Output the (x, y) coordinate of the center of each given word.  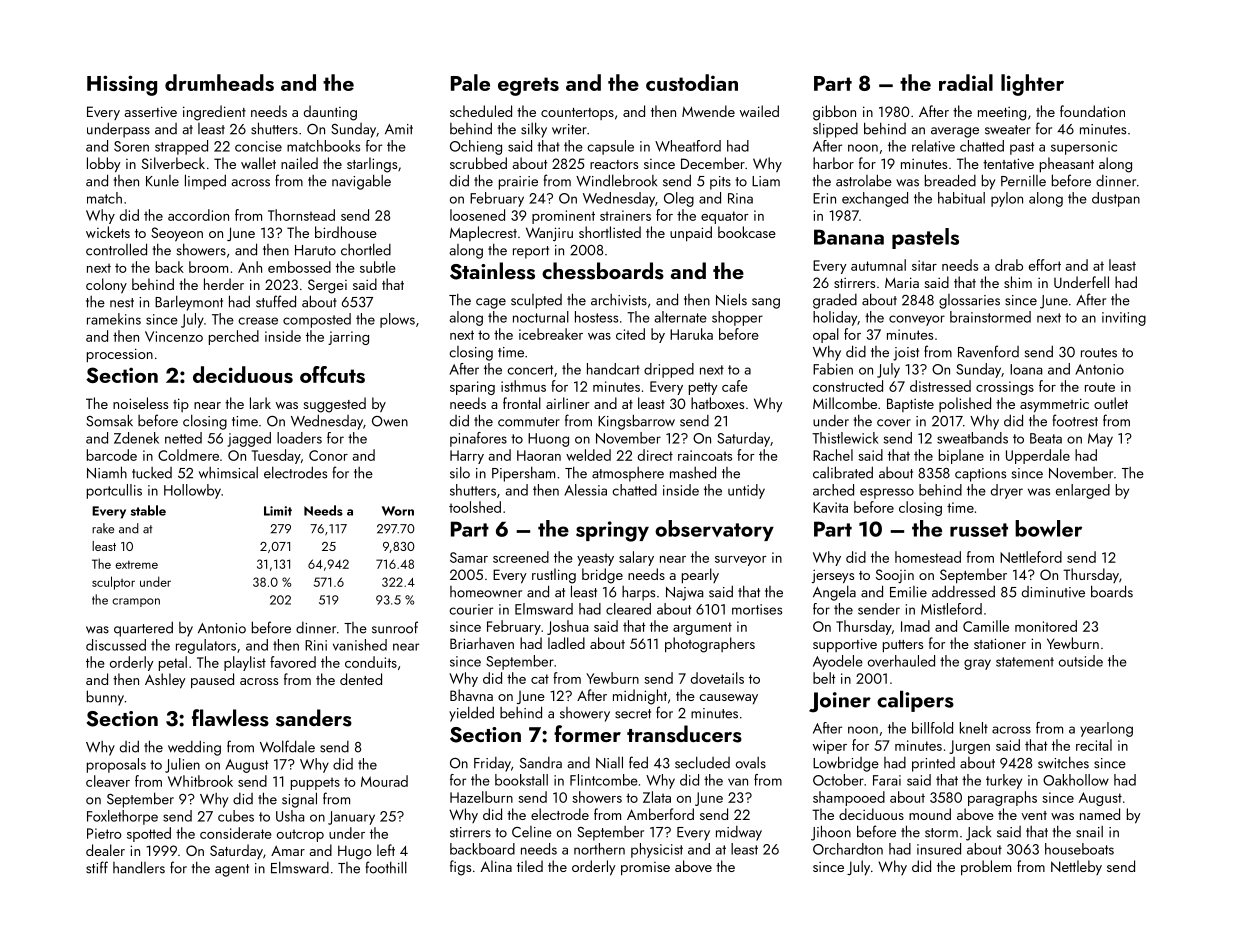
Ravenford (988, 351)
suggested (334, 405)
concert (530, 370)
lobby (104, 165)
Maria (902, 282)
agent (232, 870)
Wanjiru (549, 234)
